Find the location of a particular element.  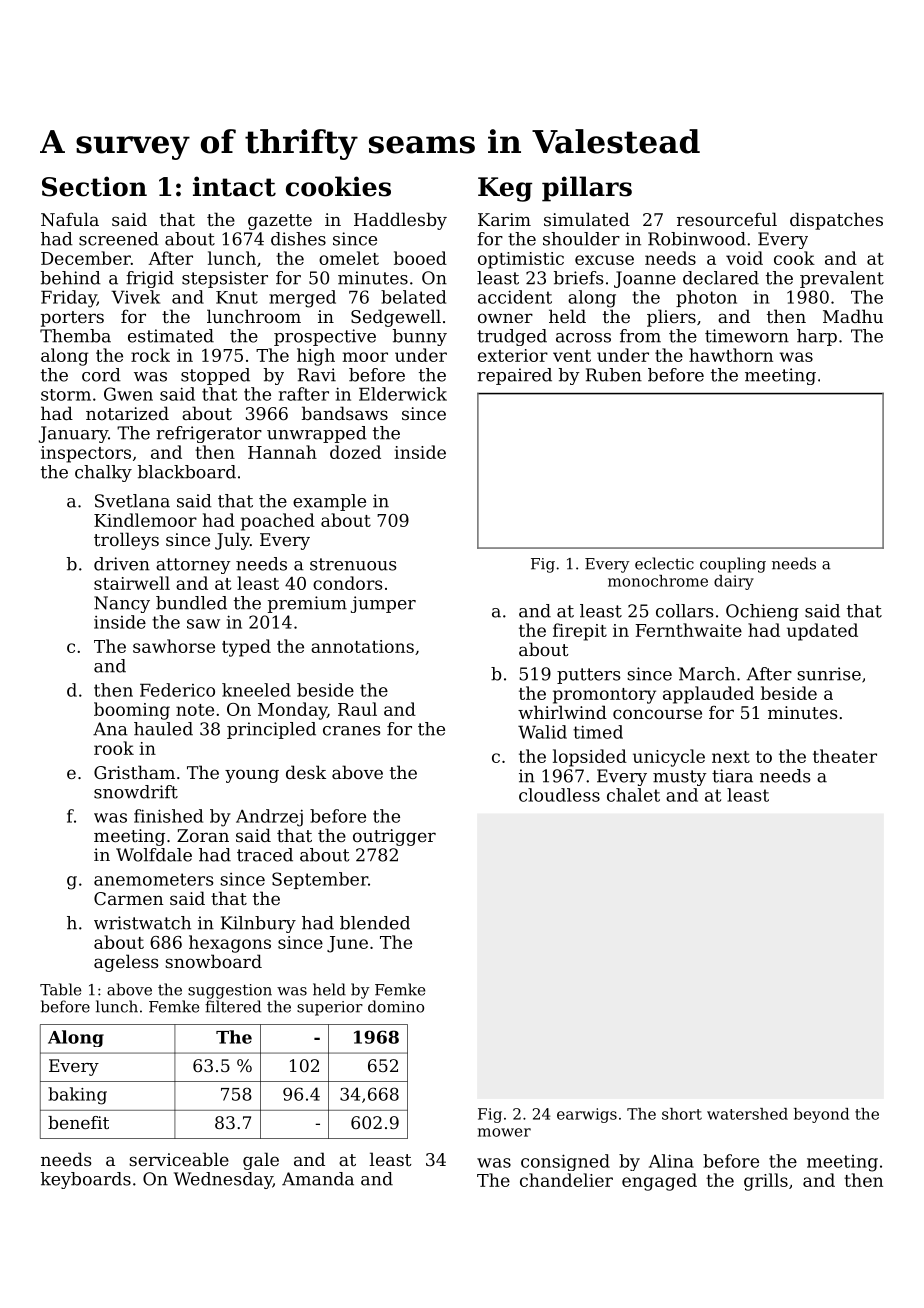

beyond is located at coordinates (821, 1115).
